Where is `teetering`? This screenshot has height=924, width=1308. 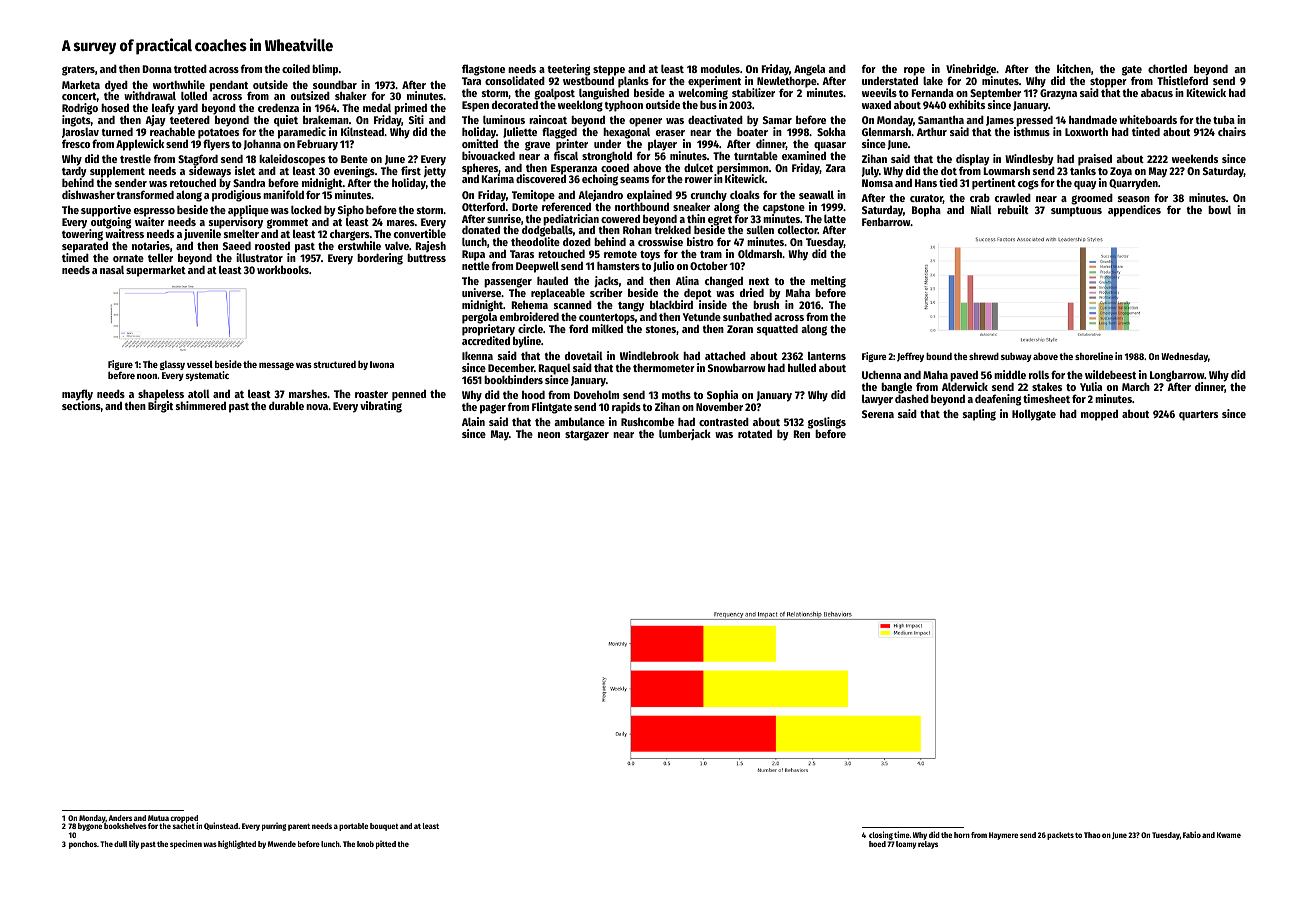
teetering is located at coordinates (569, 70).
